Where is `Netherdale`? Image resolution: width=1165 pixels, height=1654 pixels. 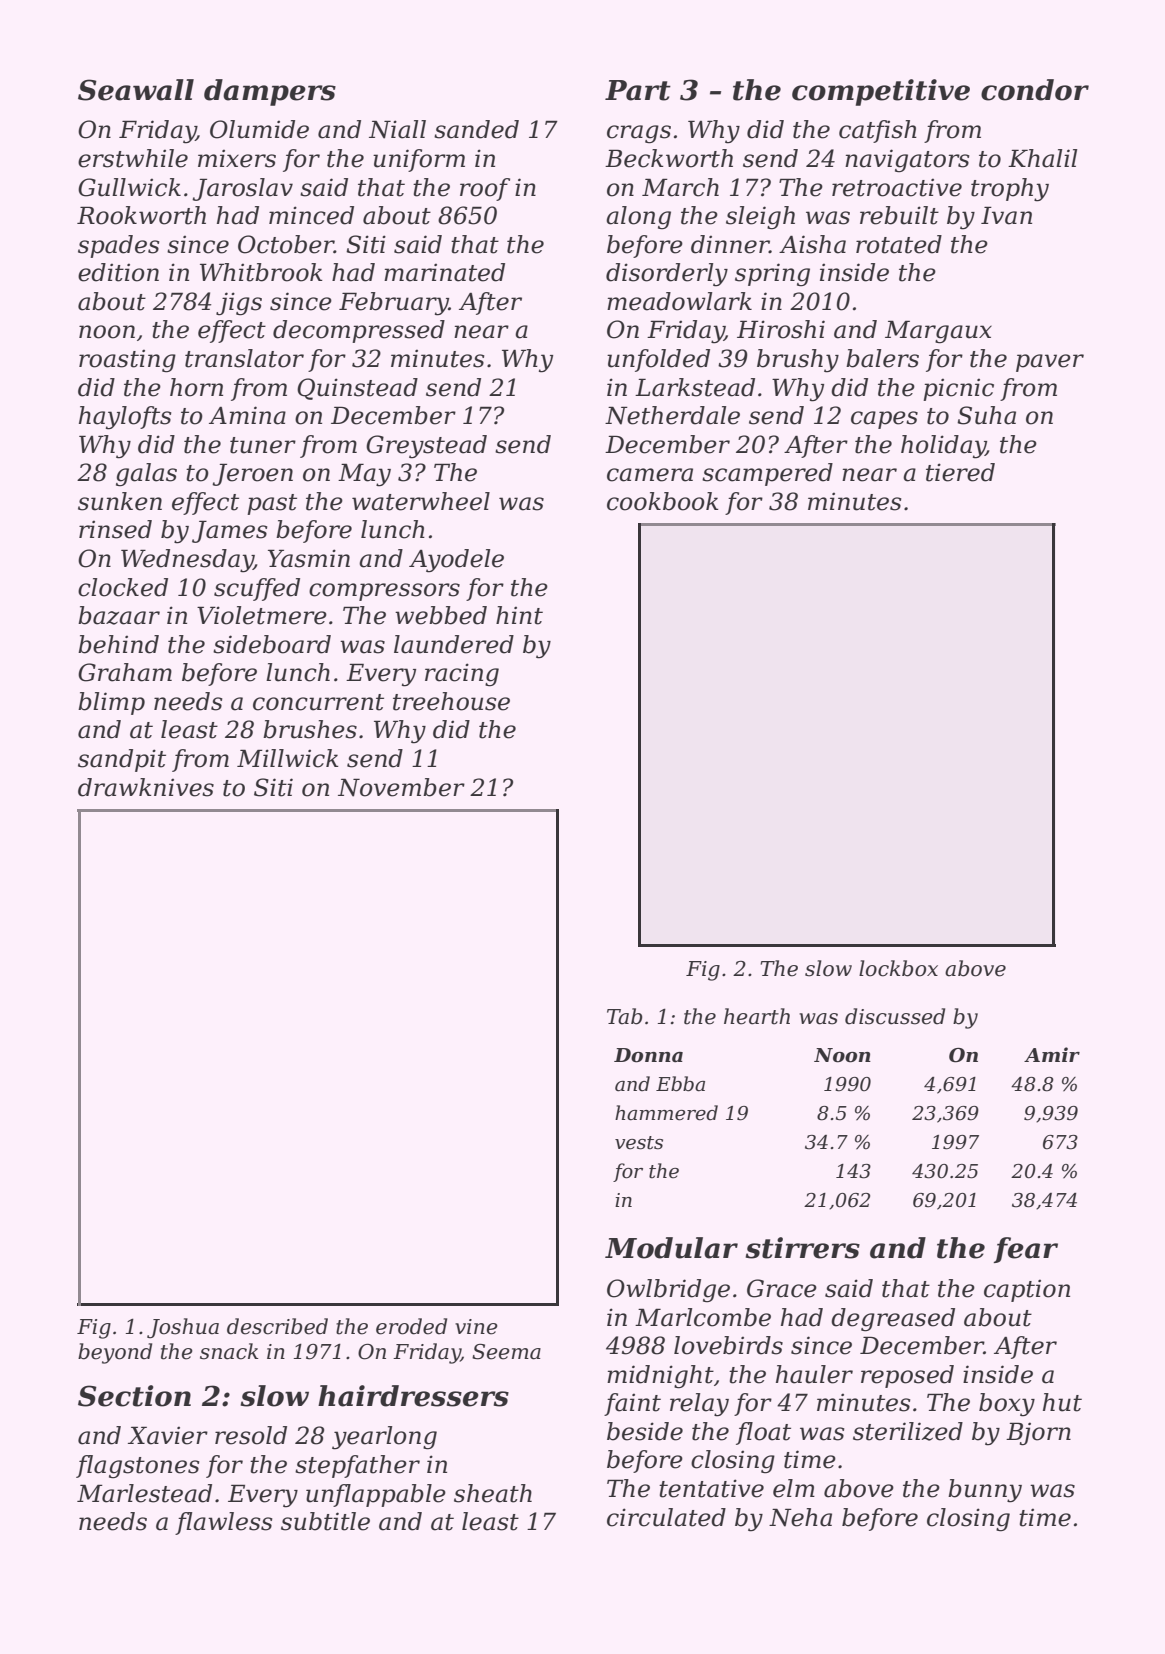
Netherdale is located at coordinates (672, 415).
